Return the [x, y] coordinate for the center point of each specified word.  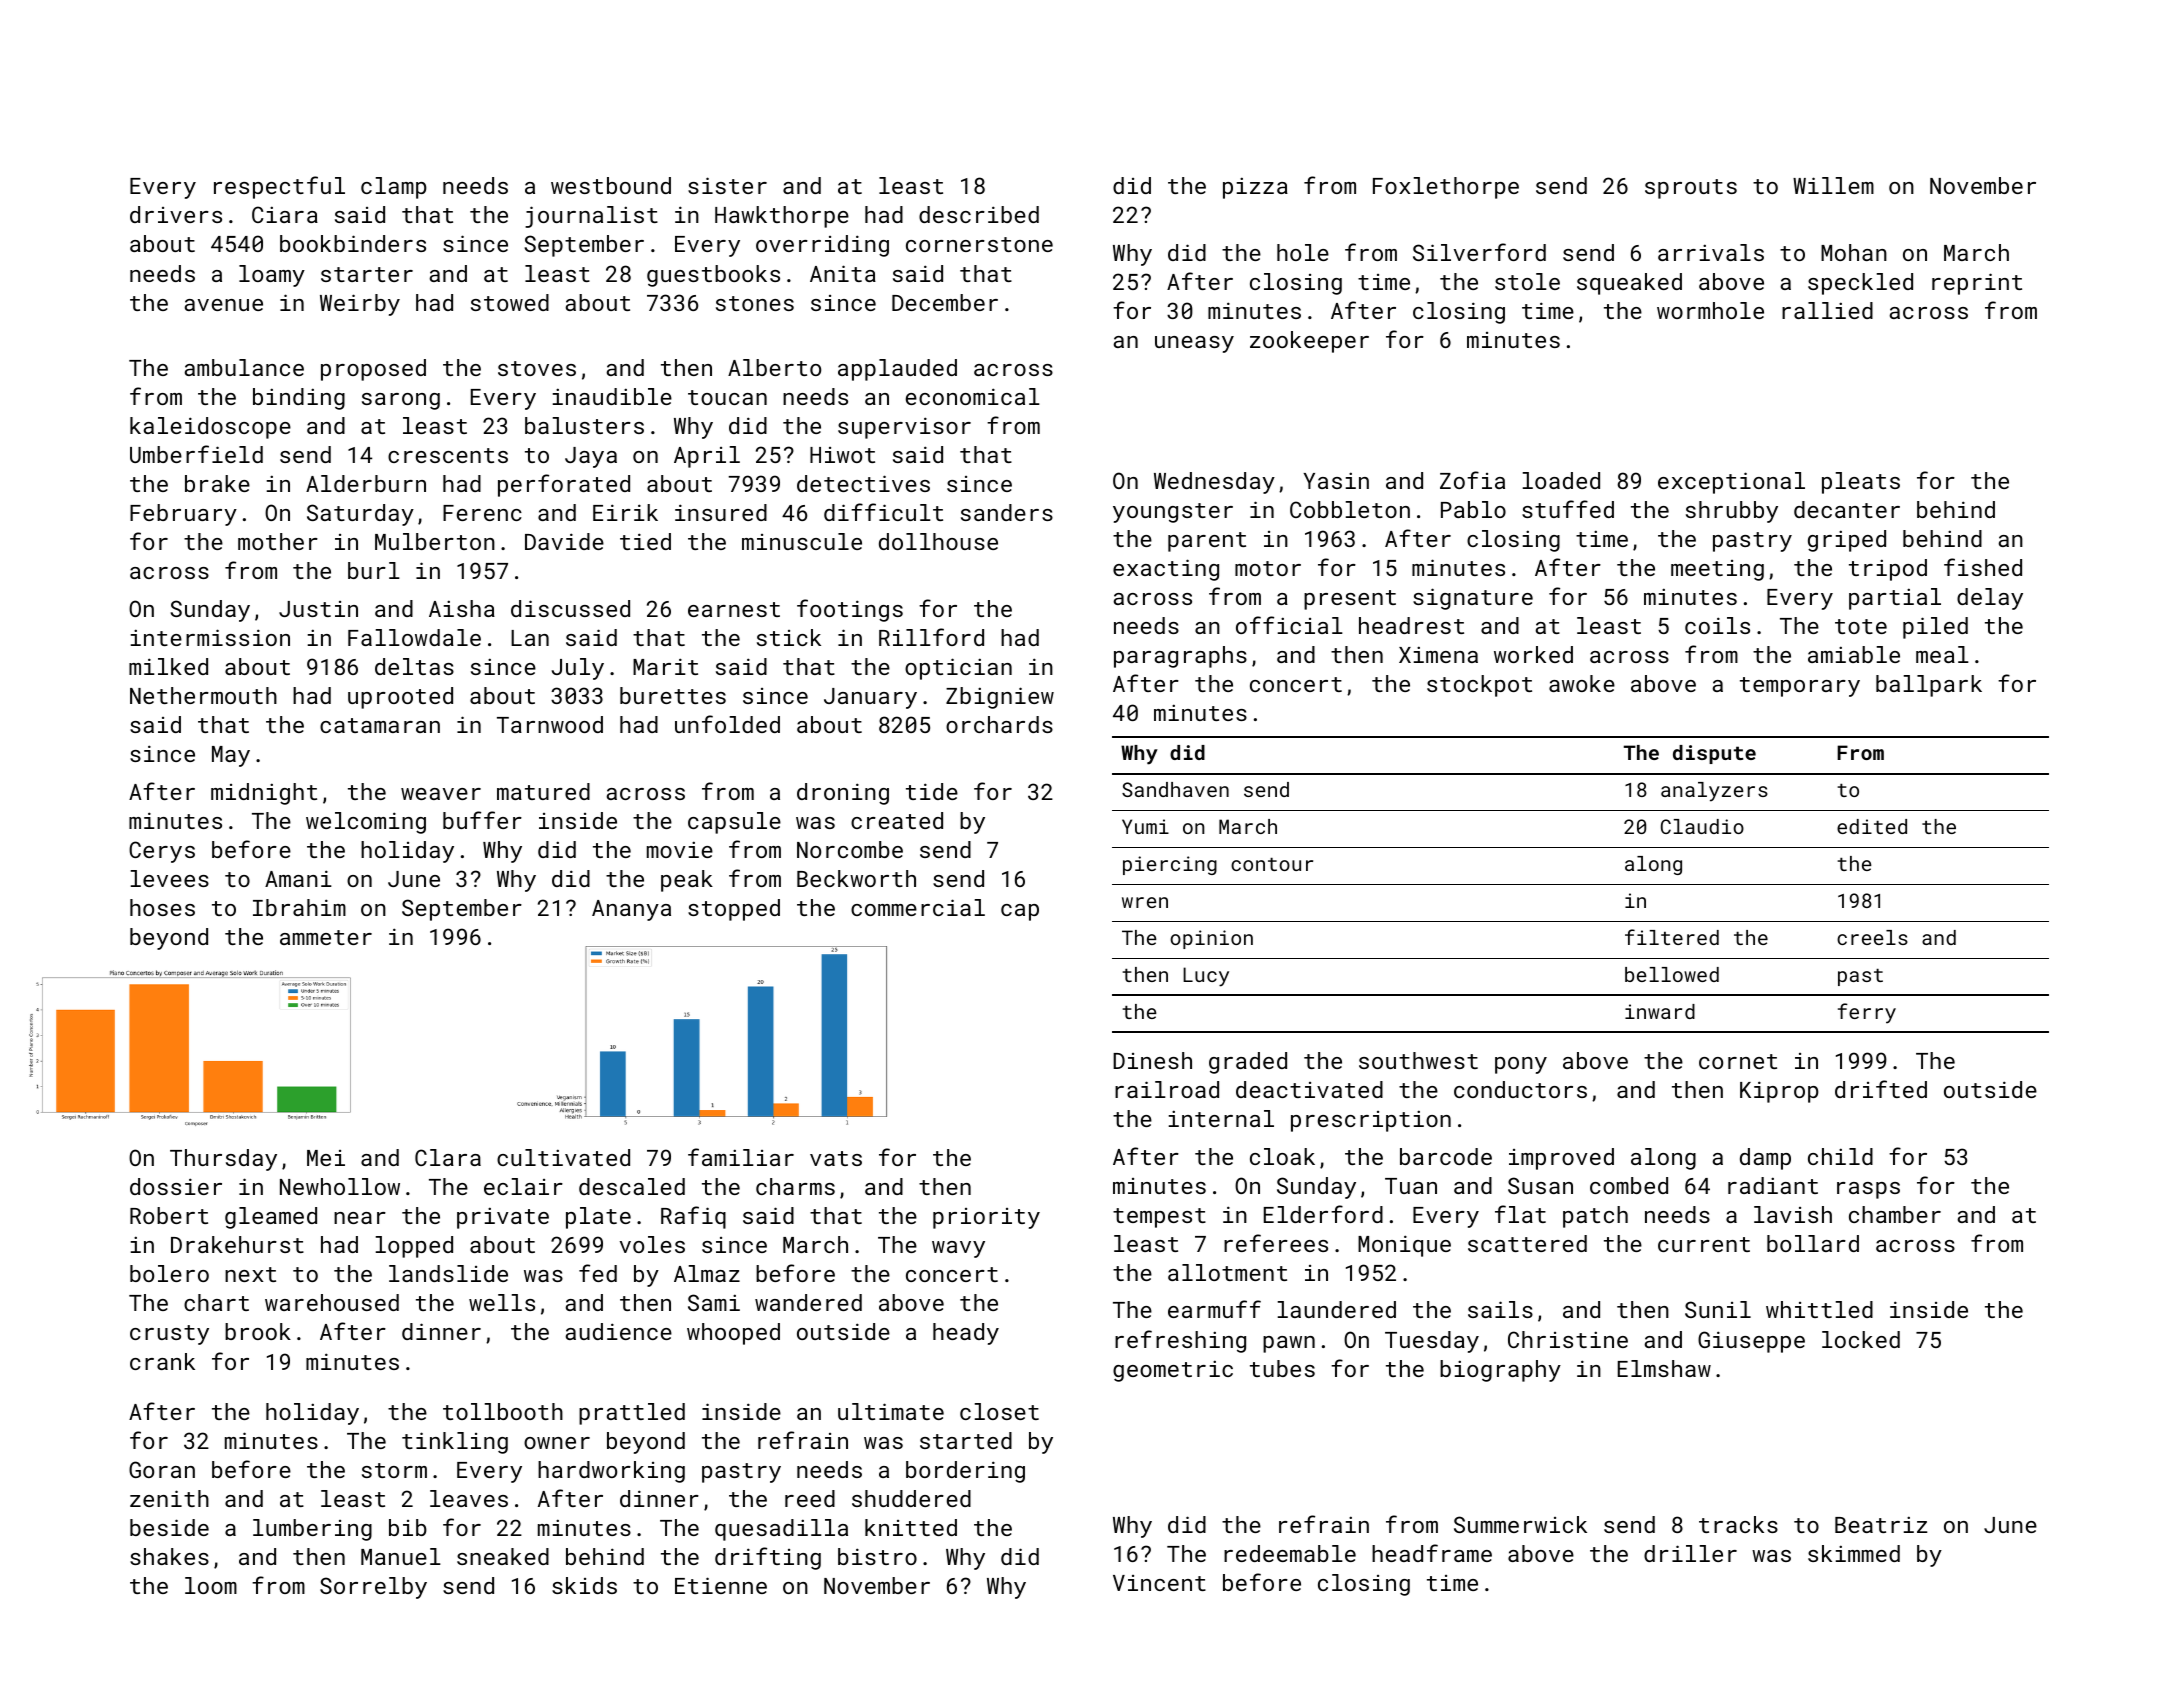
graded [1248, 1063]
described [979, 214]
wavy [958, 1249]
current [1704, 1244]
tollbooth [503, 1411]
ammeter [326, 937]
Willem [1833, 185]
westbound [611, 185]
